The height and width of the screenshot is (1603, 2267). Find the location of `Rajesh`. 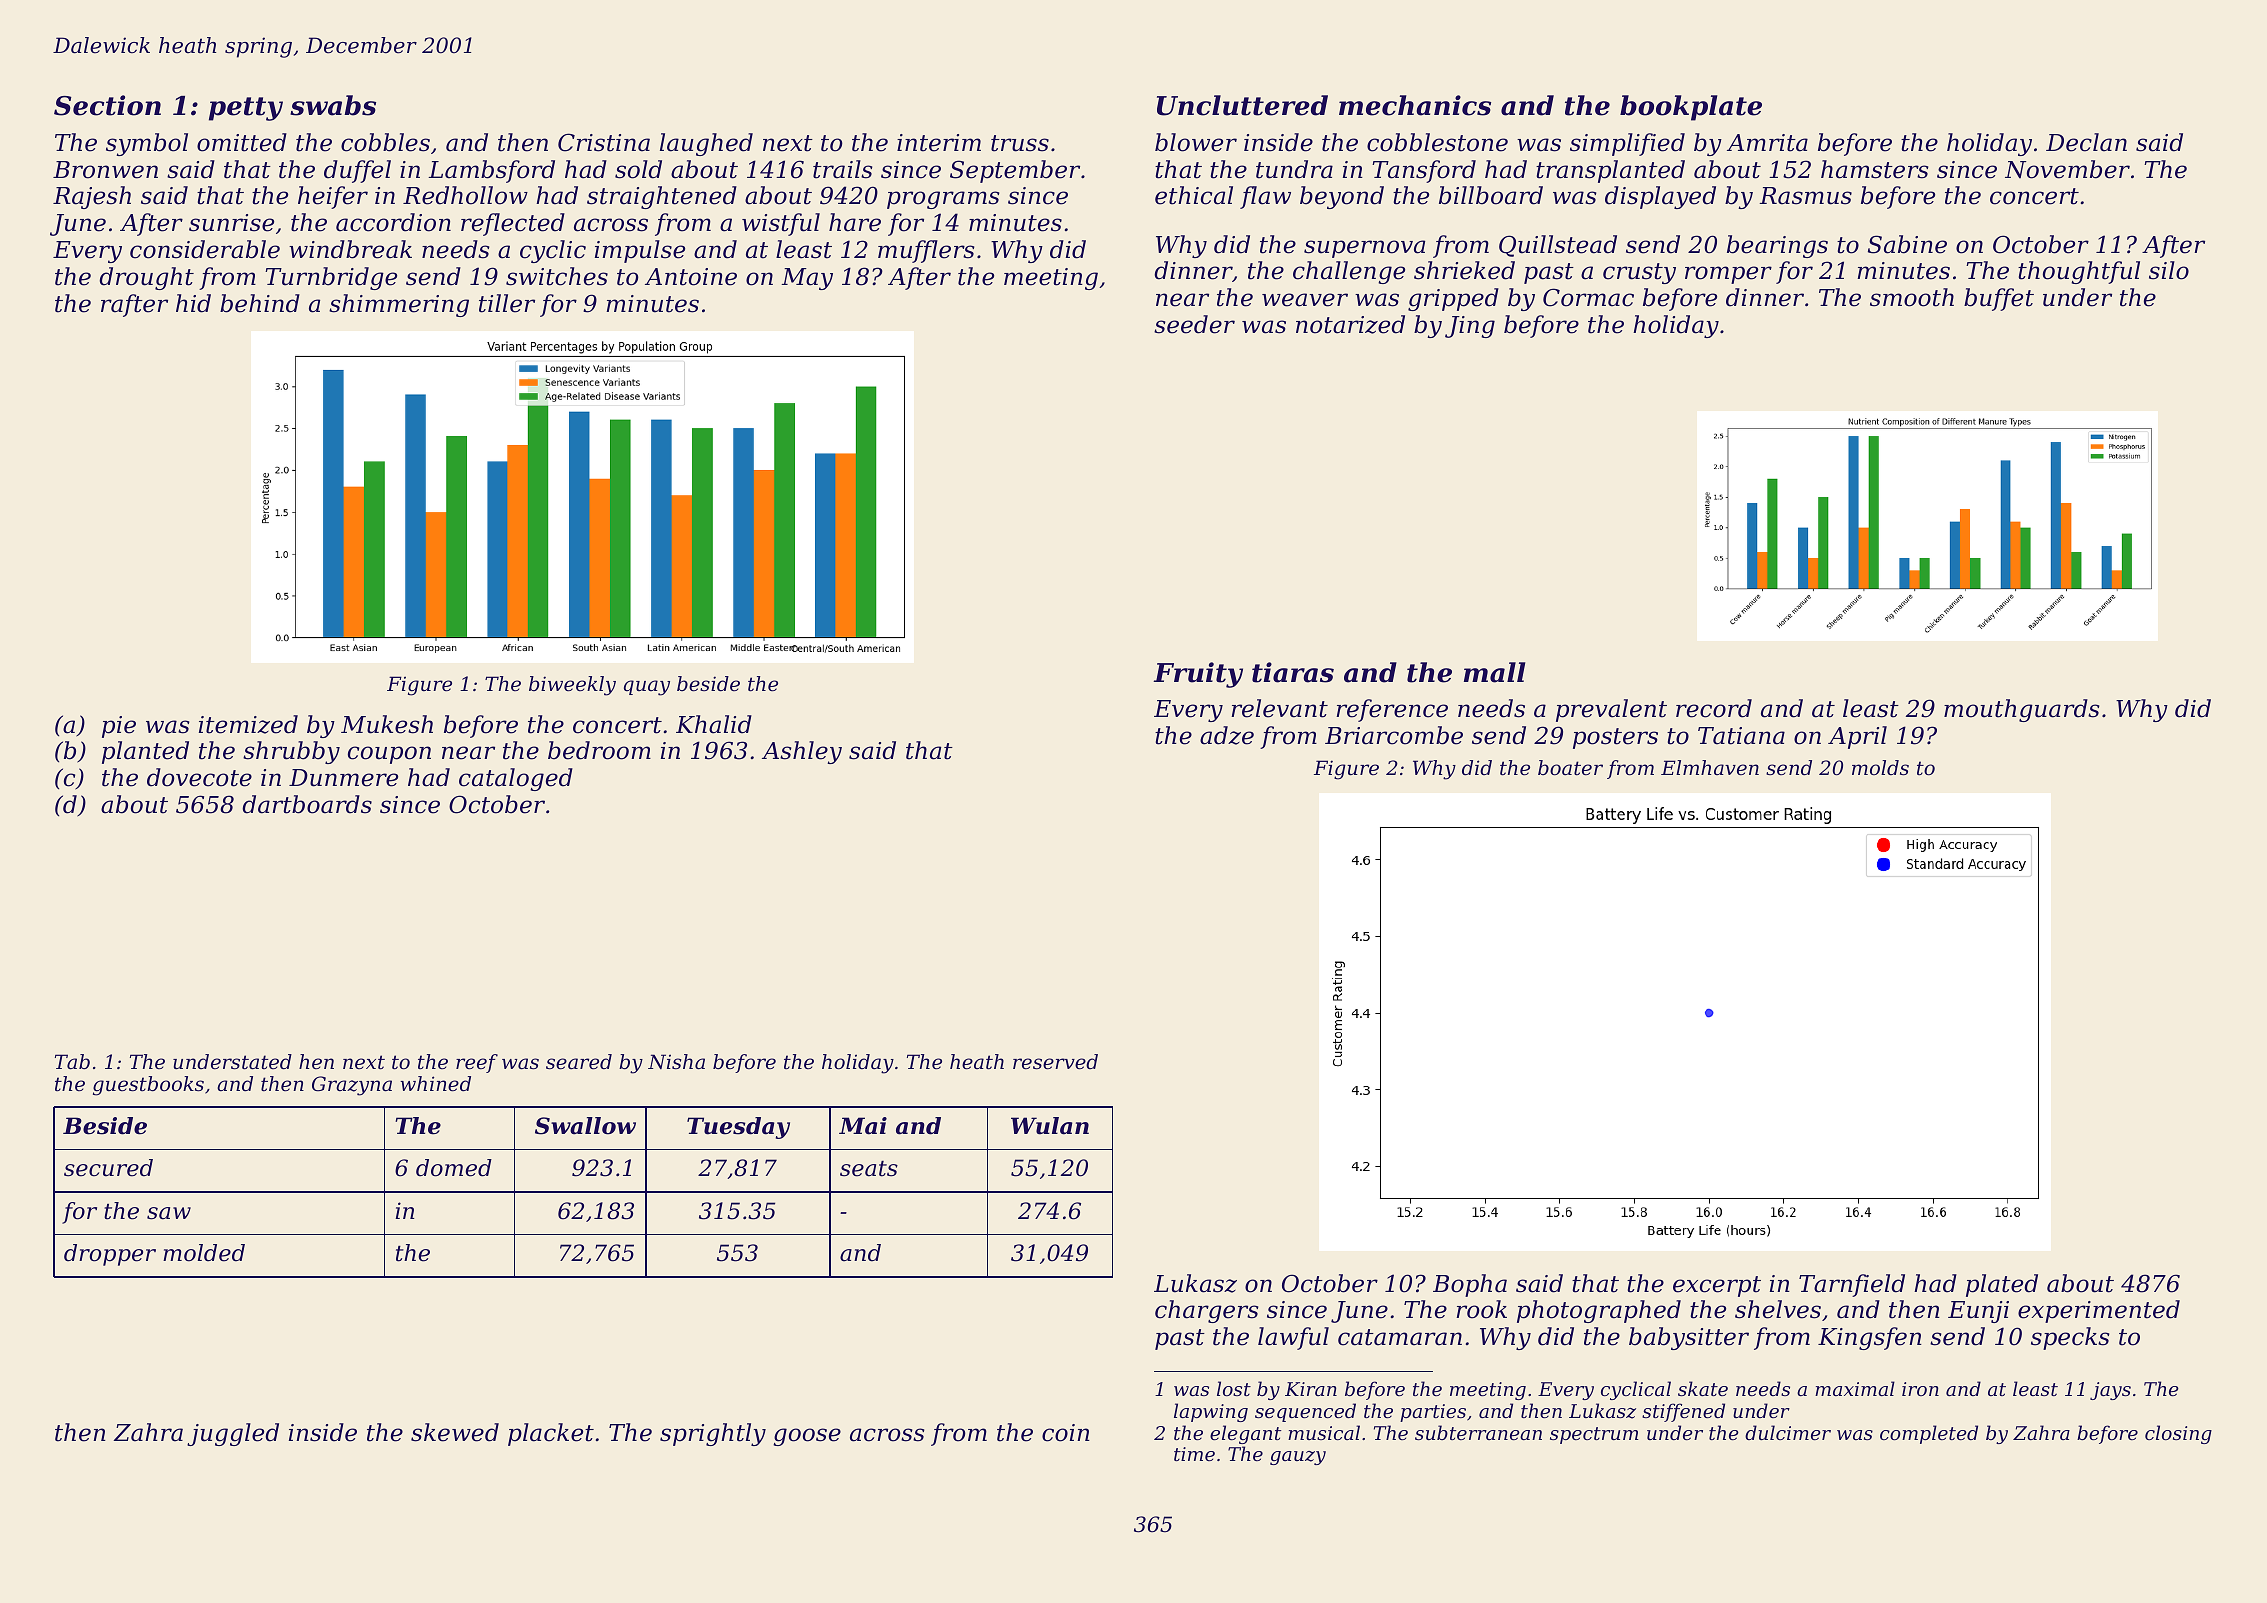

Rajesh is located at coordinates (92, 197).
